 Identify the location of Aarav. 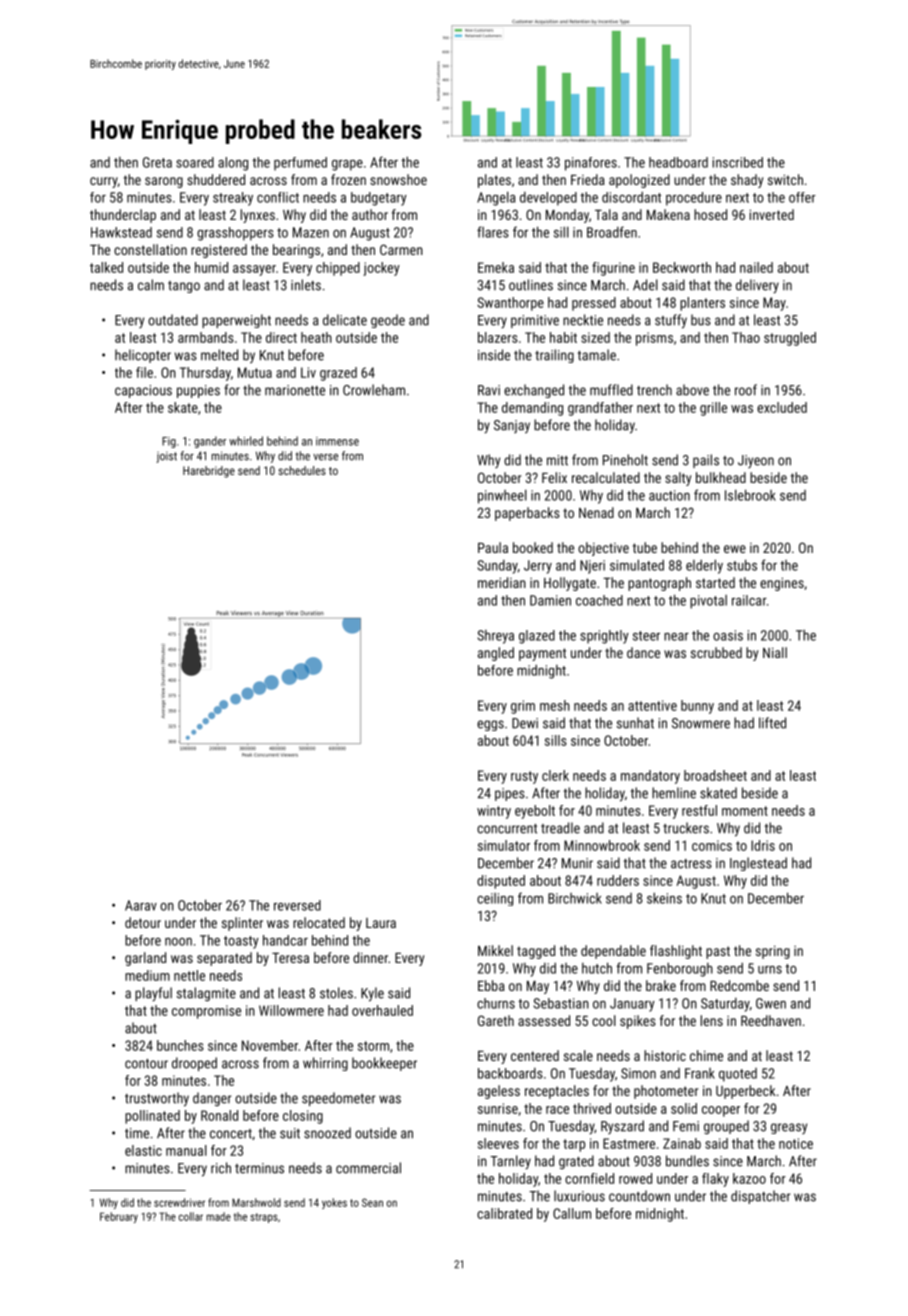
(141, 905).
